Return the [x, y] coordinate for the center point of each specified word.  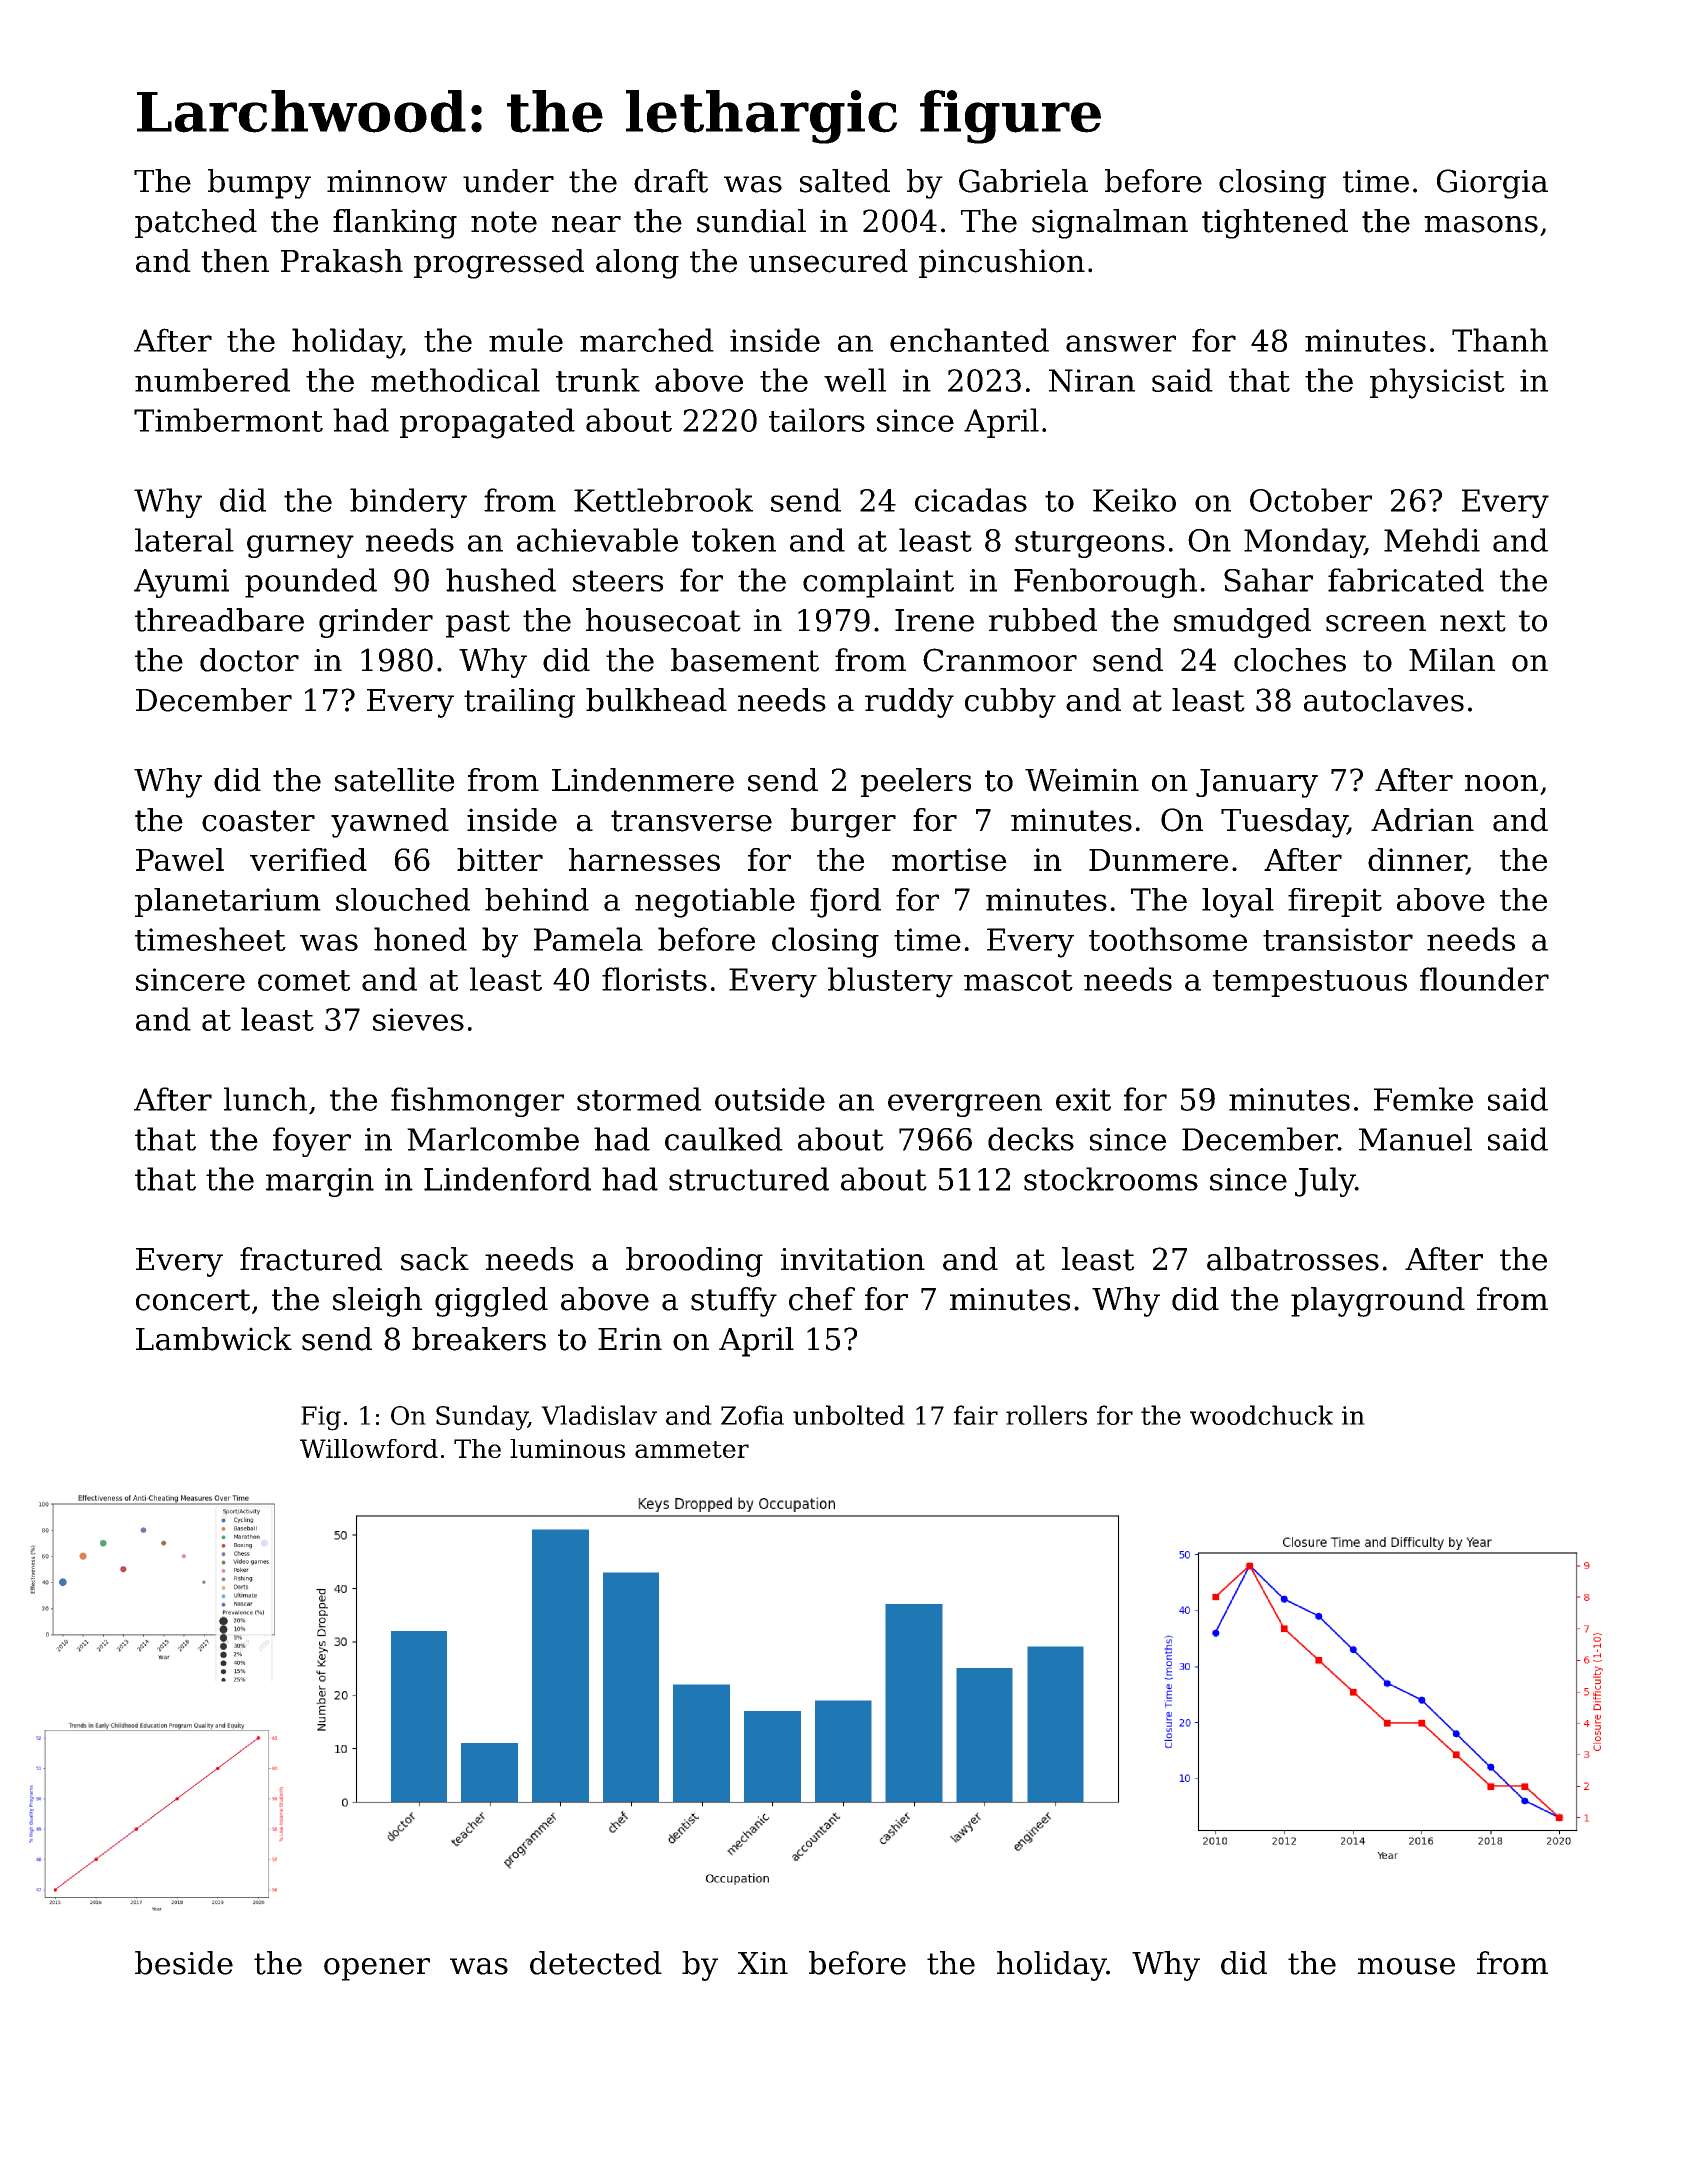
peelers [916, 782]
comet [304, 980]
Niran [1092, 380]
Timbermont [228, 420]
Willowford [369, 1448]
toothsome [1168, 939]
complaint [878, 583]
